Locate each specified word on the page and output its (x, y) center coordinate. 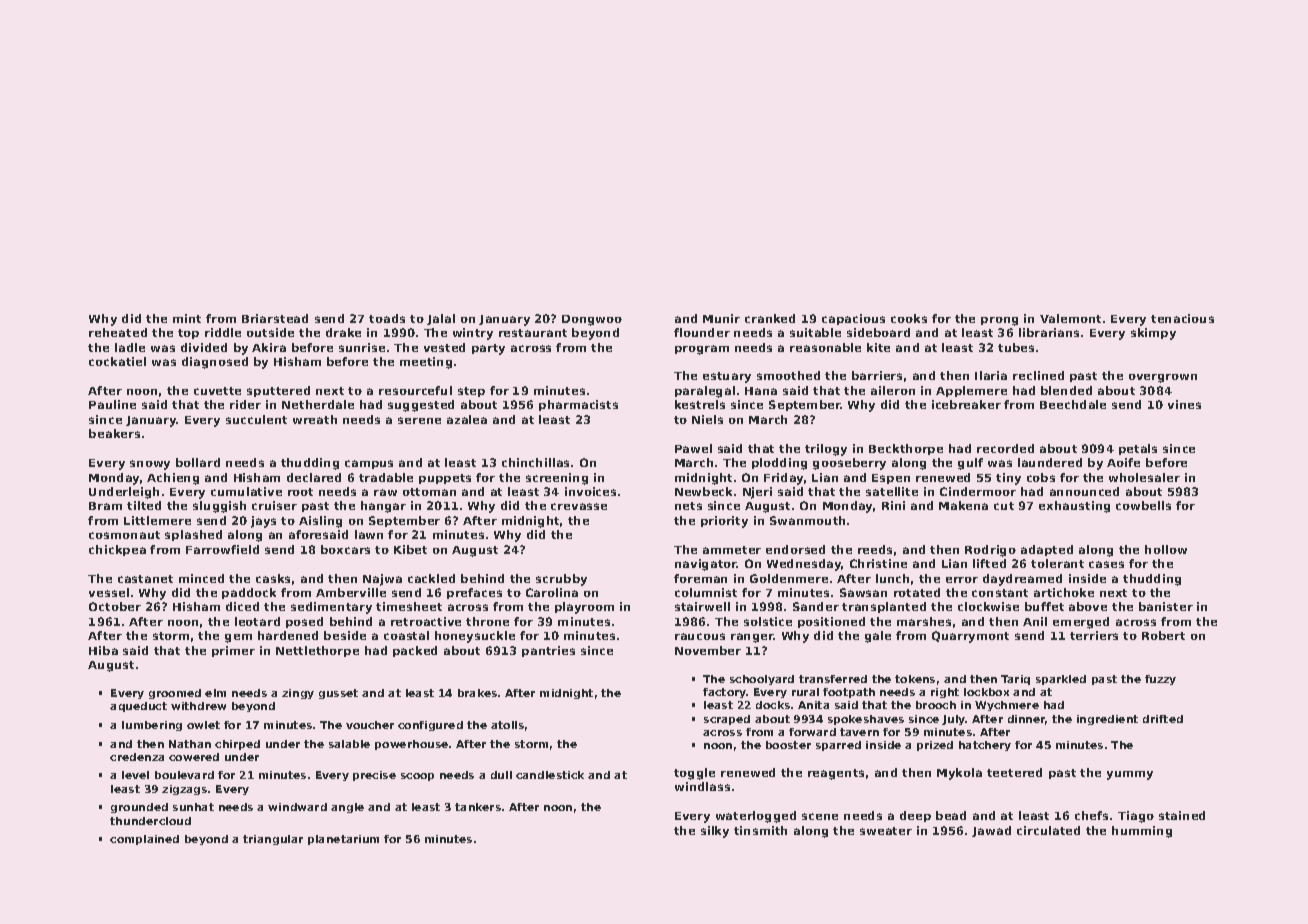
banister (1166, 606)
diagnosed (215, 363)
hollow (1166, 549)
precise (374, 776)
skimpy (1153, 334)
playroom (584, 608)
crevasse (579, 506)
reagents (836, 774)
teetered (1014, 772)
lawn (369, 534)
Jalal (441, 319)
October (115, 606)
